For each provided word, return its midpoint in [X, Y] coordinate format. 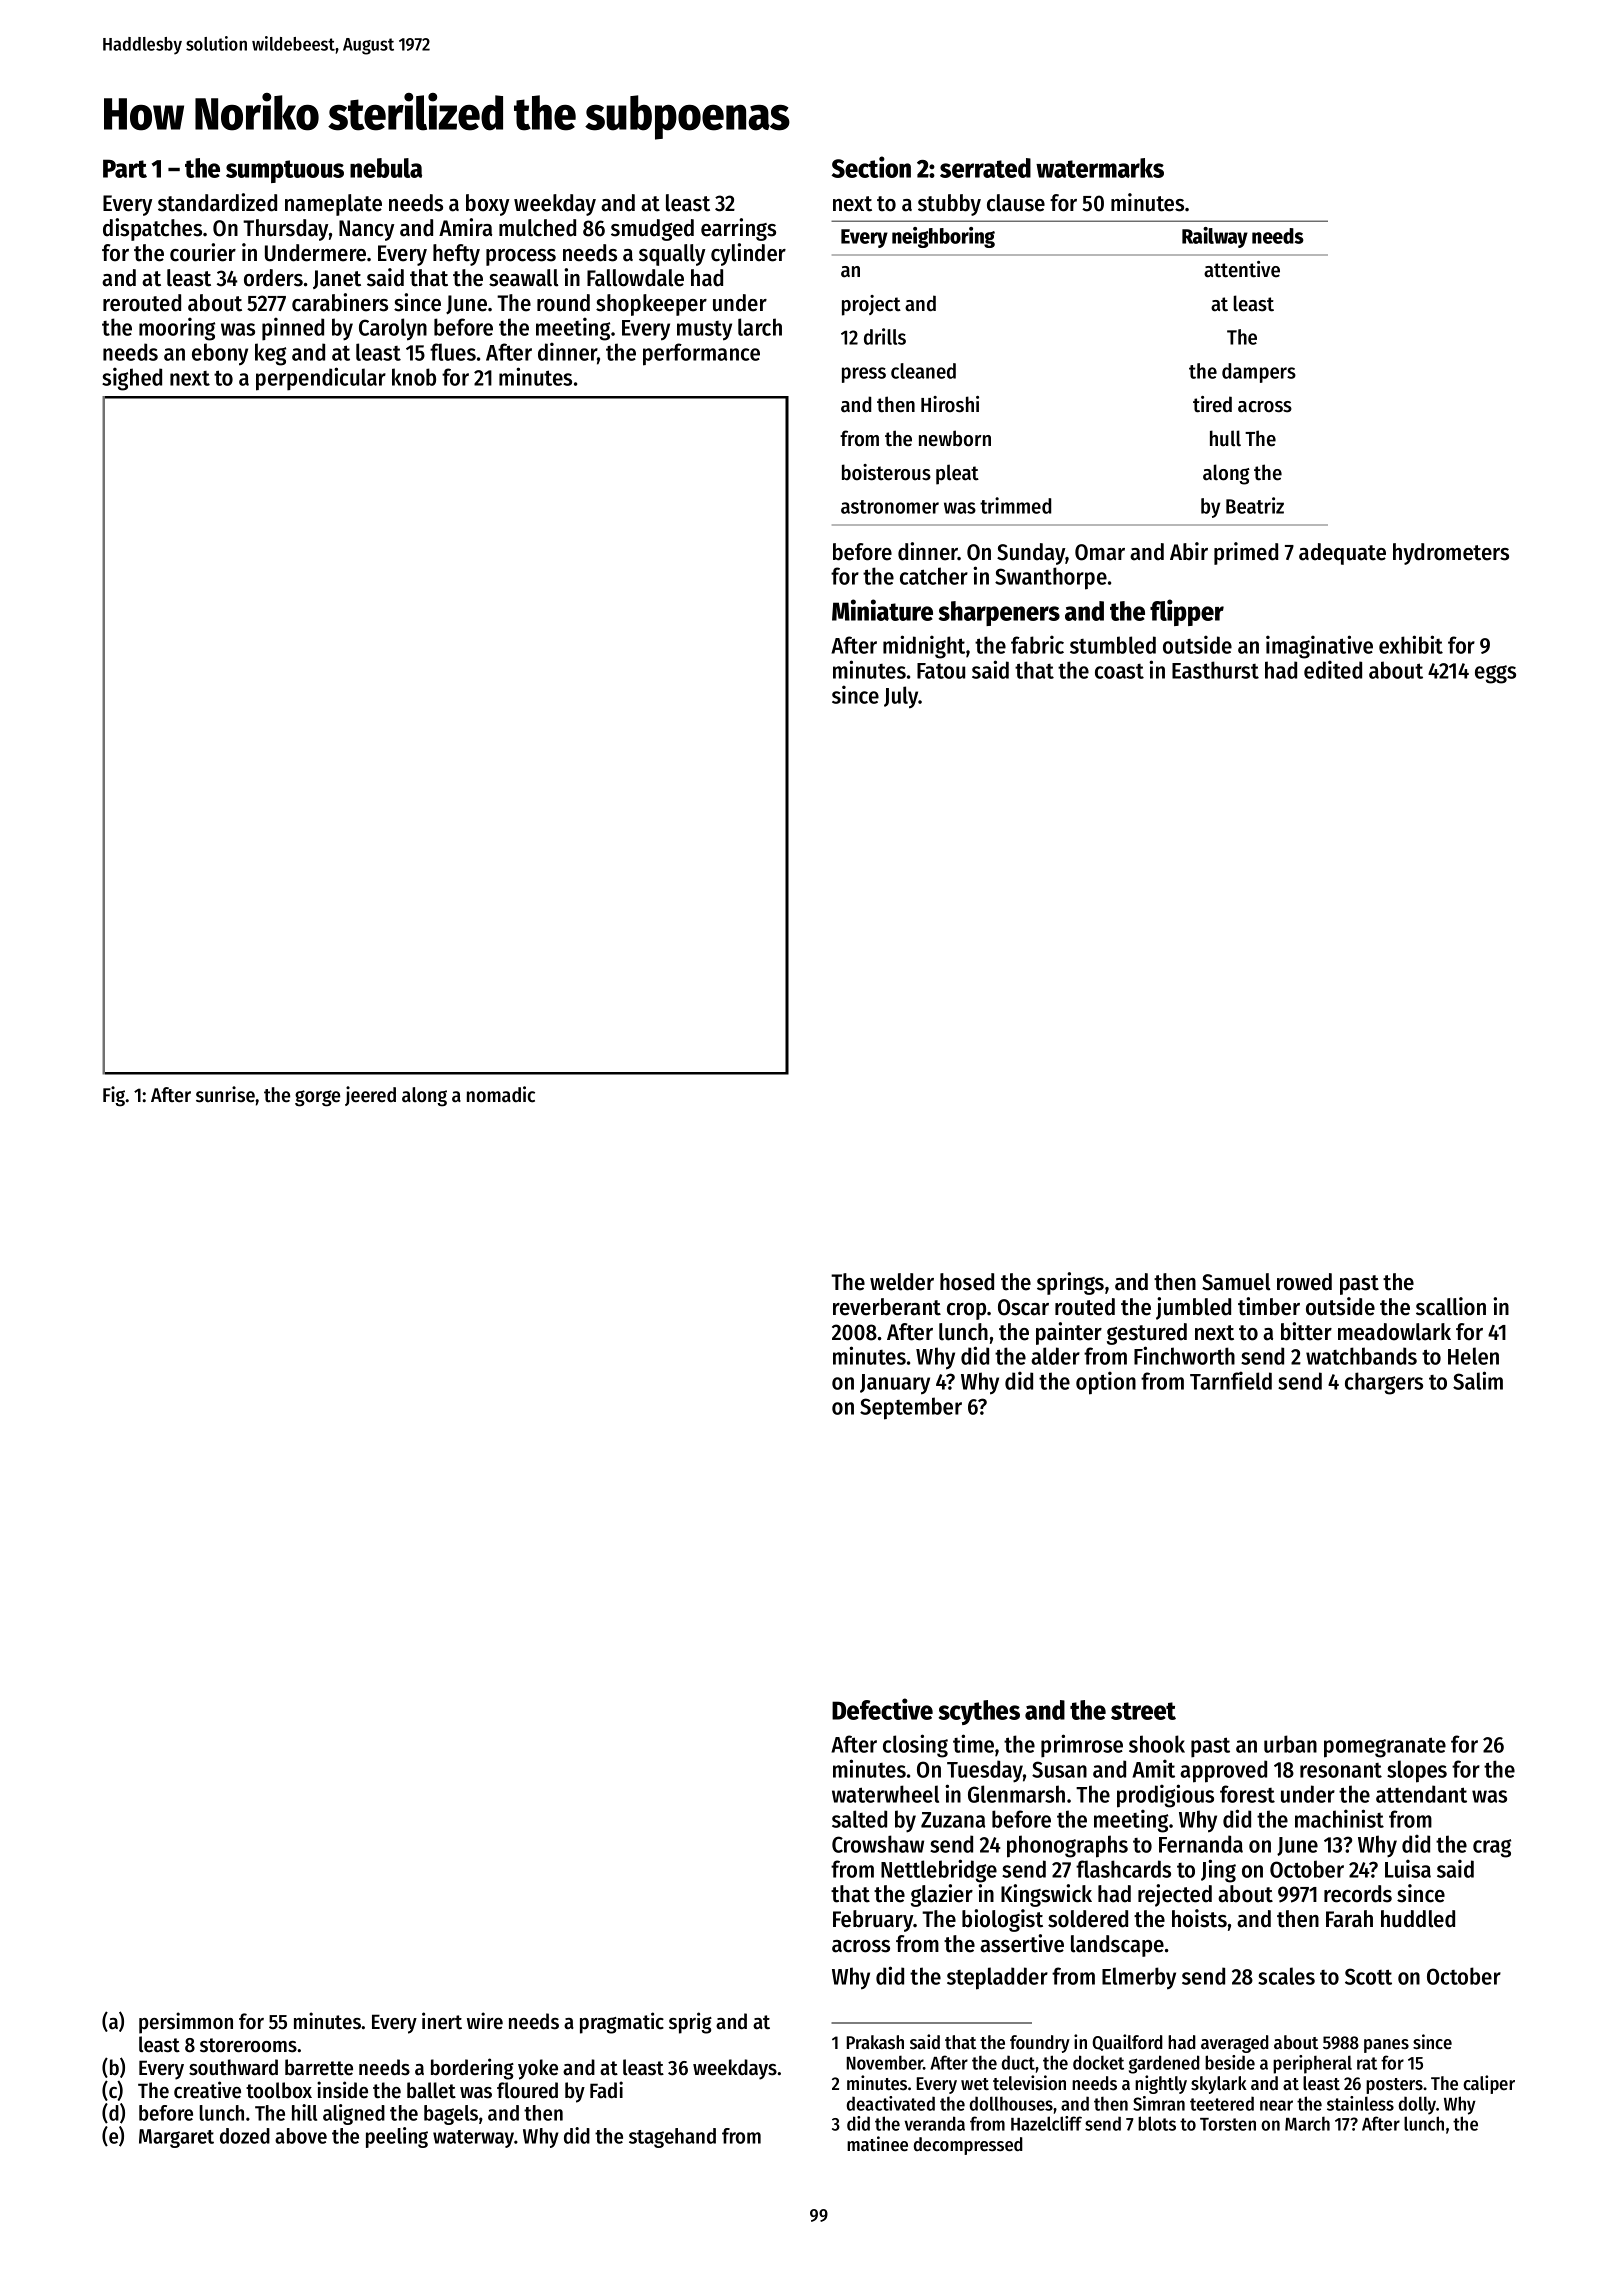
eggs [1495, 674]
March [1307, 2123]
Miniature [882, 610]
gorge [317, 1098]
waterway [473, 2139]
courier [203, 252]
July [901, 697]
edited [1333, 669]
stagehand [672, 2138]
